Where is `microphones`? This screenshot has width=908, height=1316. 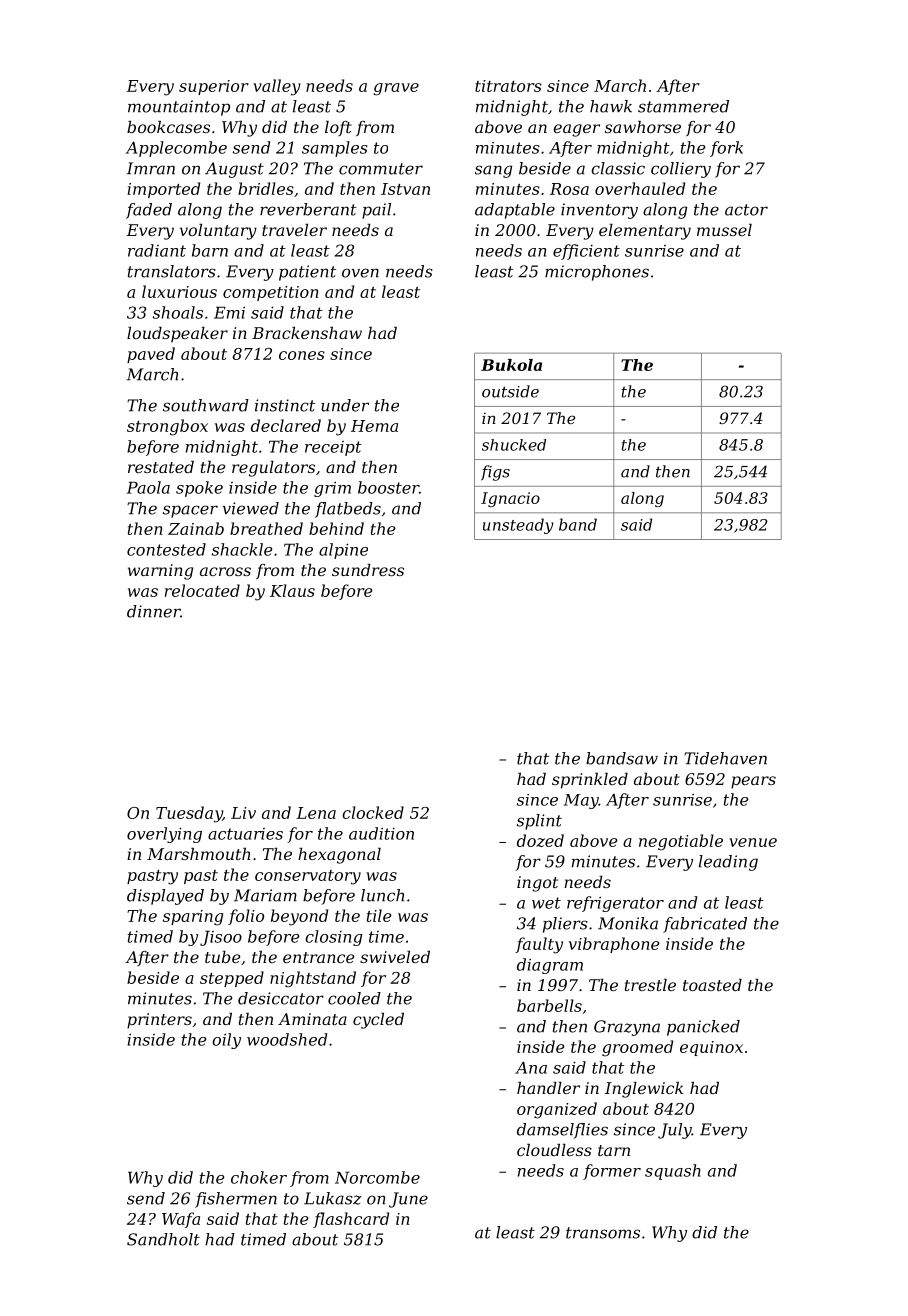
microphones is located at coordinates (597, 273).
